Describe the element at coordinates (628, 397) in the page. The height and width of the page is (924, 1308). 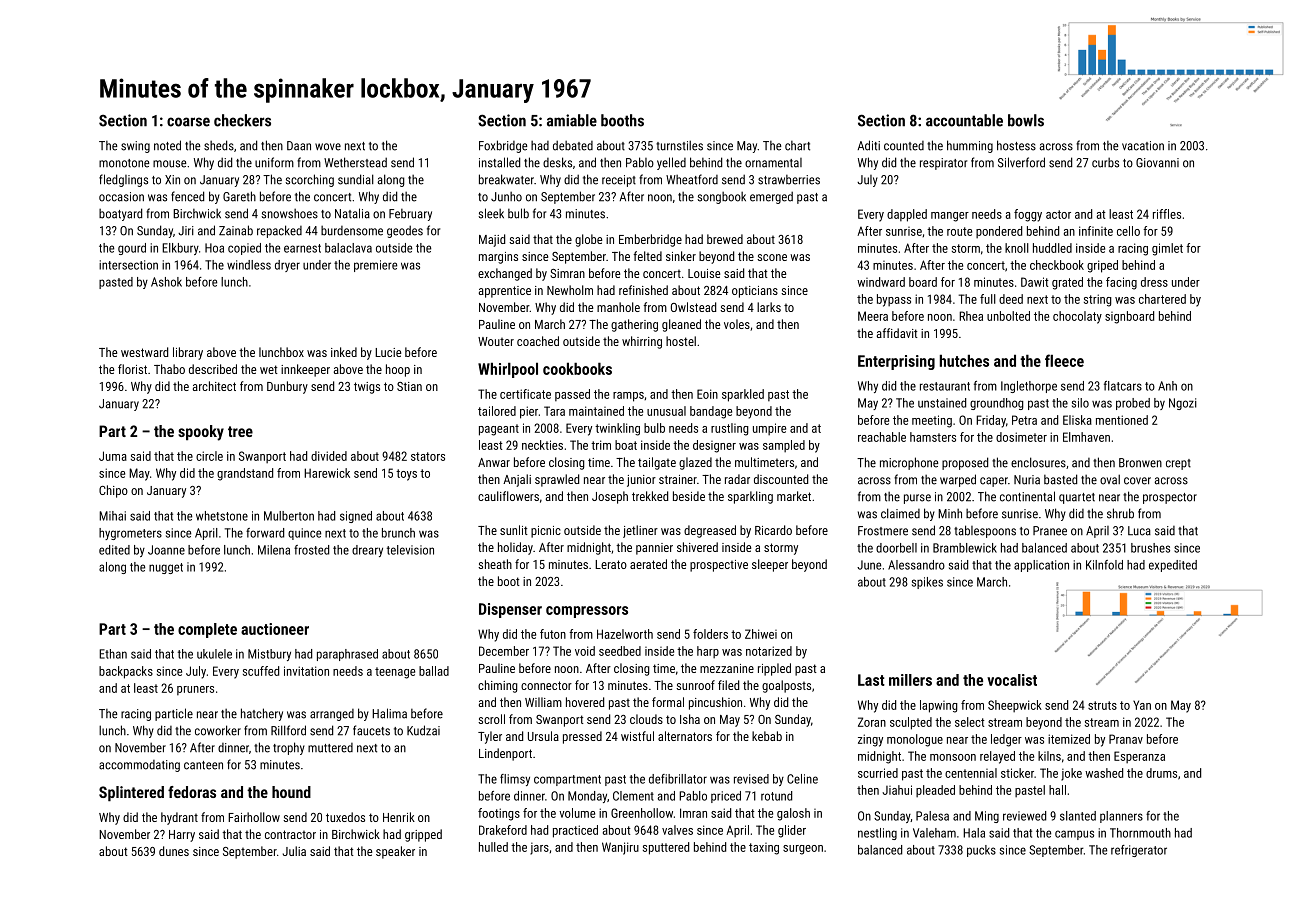
I see `ramps` at that location.
